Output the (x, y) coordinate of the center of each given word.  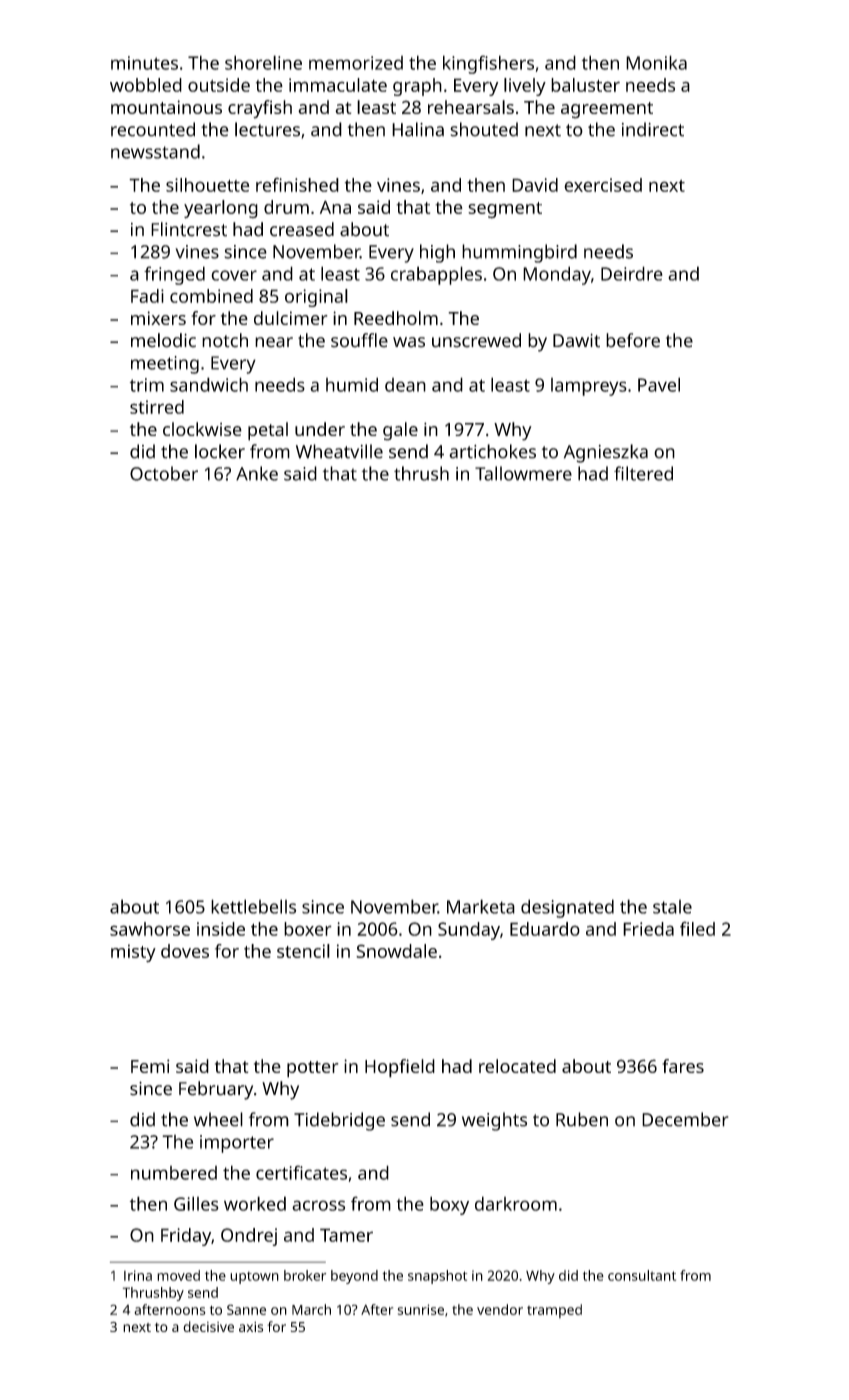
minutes (144, 63)
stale (672, 907)
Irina (138, 1275)
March (311, 1309)
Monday (557, 275)
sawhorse (150, 929)
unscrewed (476, 340)
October (164, 473)
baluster (585, 85)
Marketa (481, 906)
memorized (356, 63)
